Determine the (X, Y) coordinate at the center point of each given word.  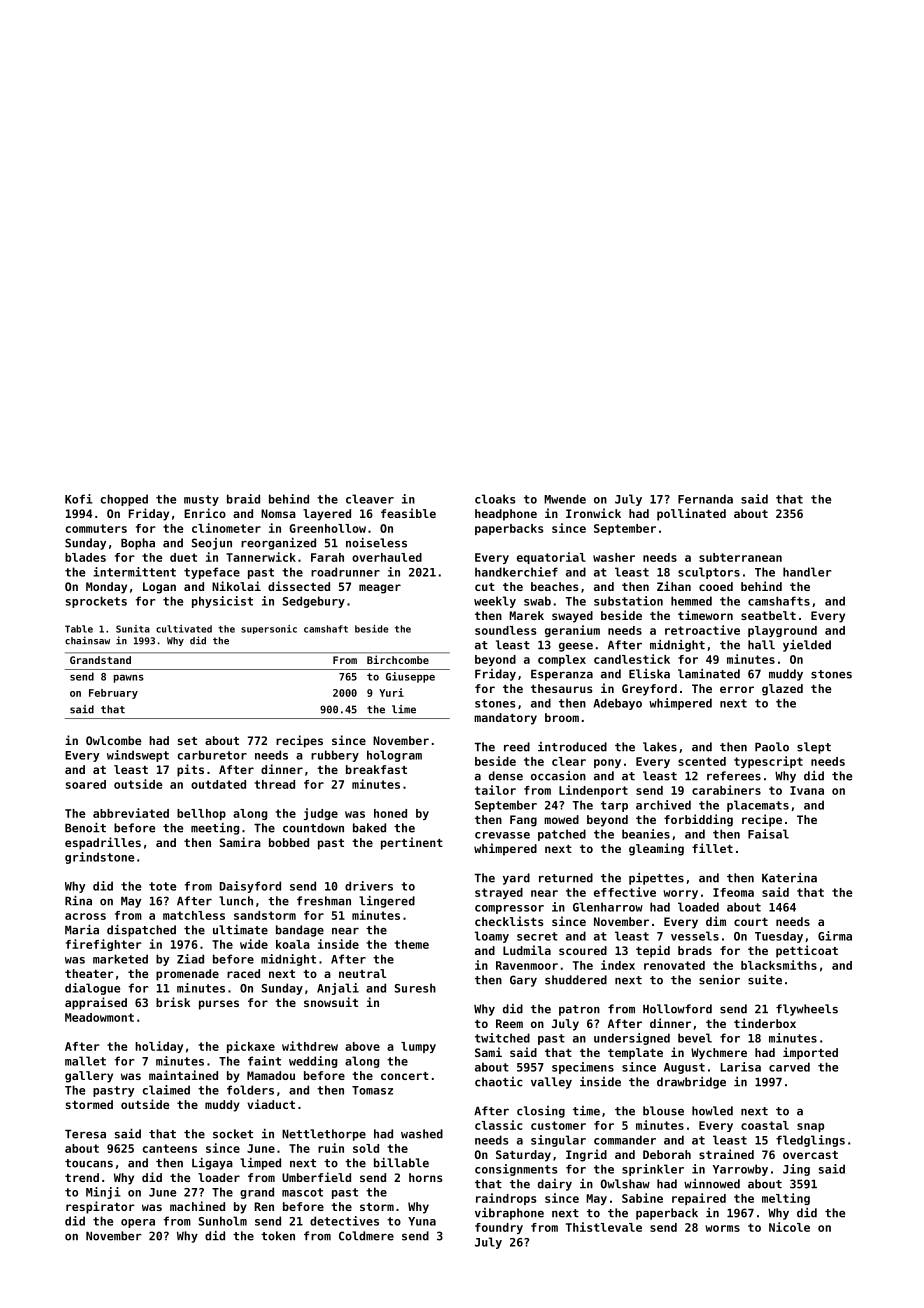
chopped (124, 500)
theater (89, 973)
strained (726, 1154)
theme (412, 944)
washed (422, 1134)
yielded (807, 646)
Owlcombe (113, 740)
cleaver (370, 499)
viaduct (271, 1104)
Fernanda (705, 499)
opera (138, 1223)
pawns (129, 678)
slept (814, 748)
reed (517, 747)
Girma (835, 936)
